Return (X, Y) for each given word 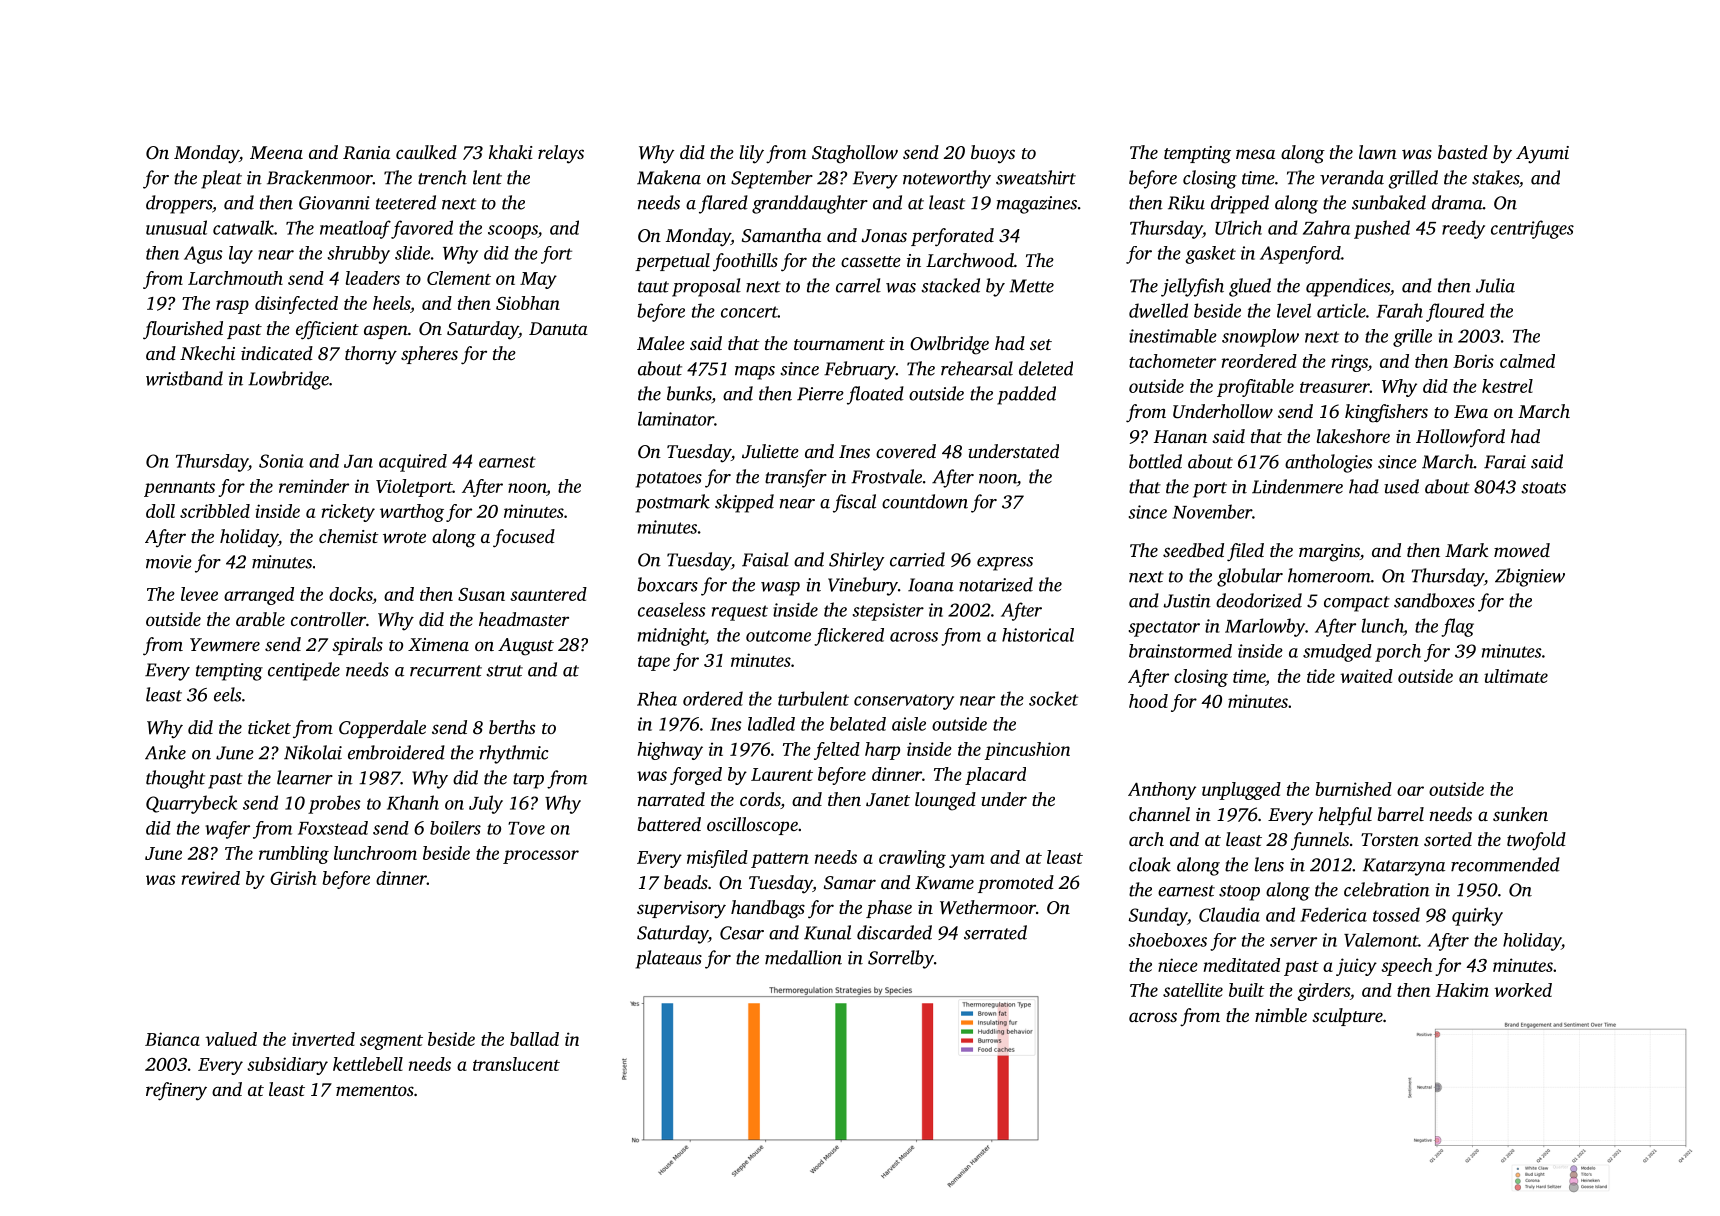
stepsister (888, 612)
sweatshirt (1036, 177)
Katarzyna (1404, 867)
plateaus (669, 959)
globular (1250, 577)
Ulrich (1238, 227)
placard (995, 776)
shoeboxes (1168, 940)
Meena (276, 152)
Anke (165, 752)
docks (351, 595)
